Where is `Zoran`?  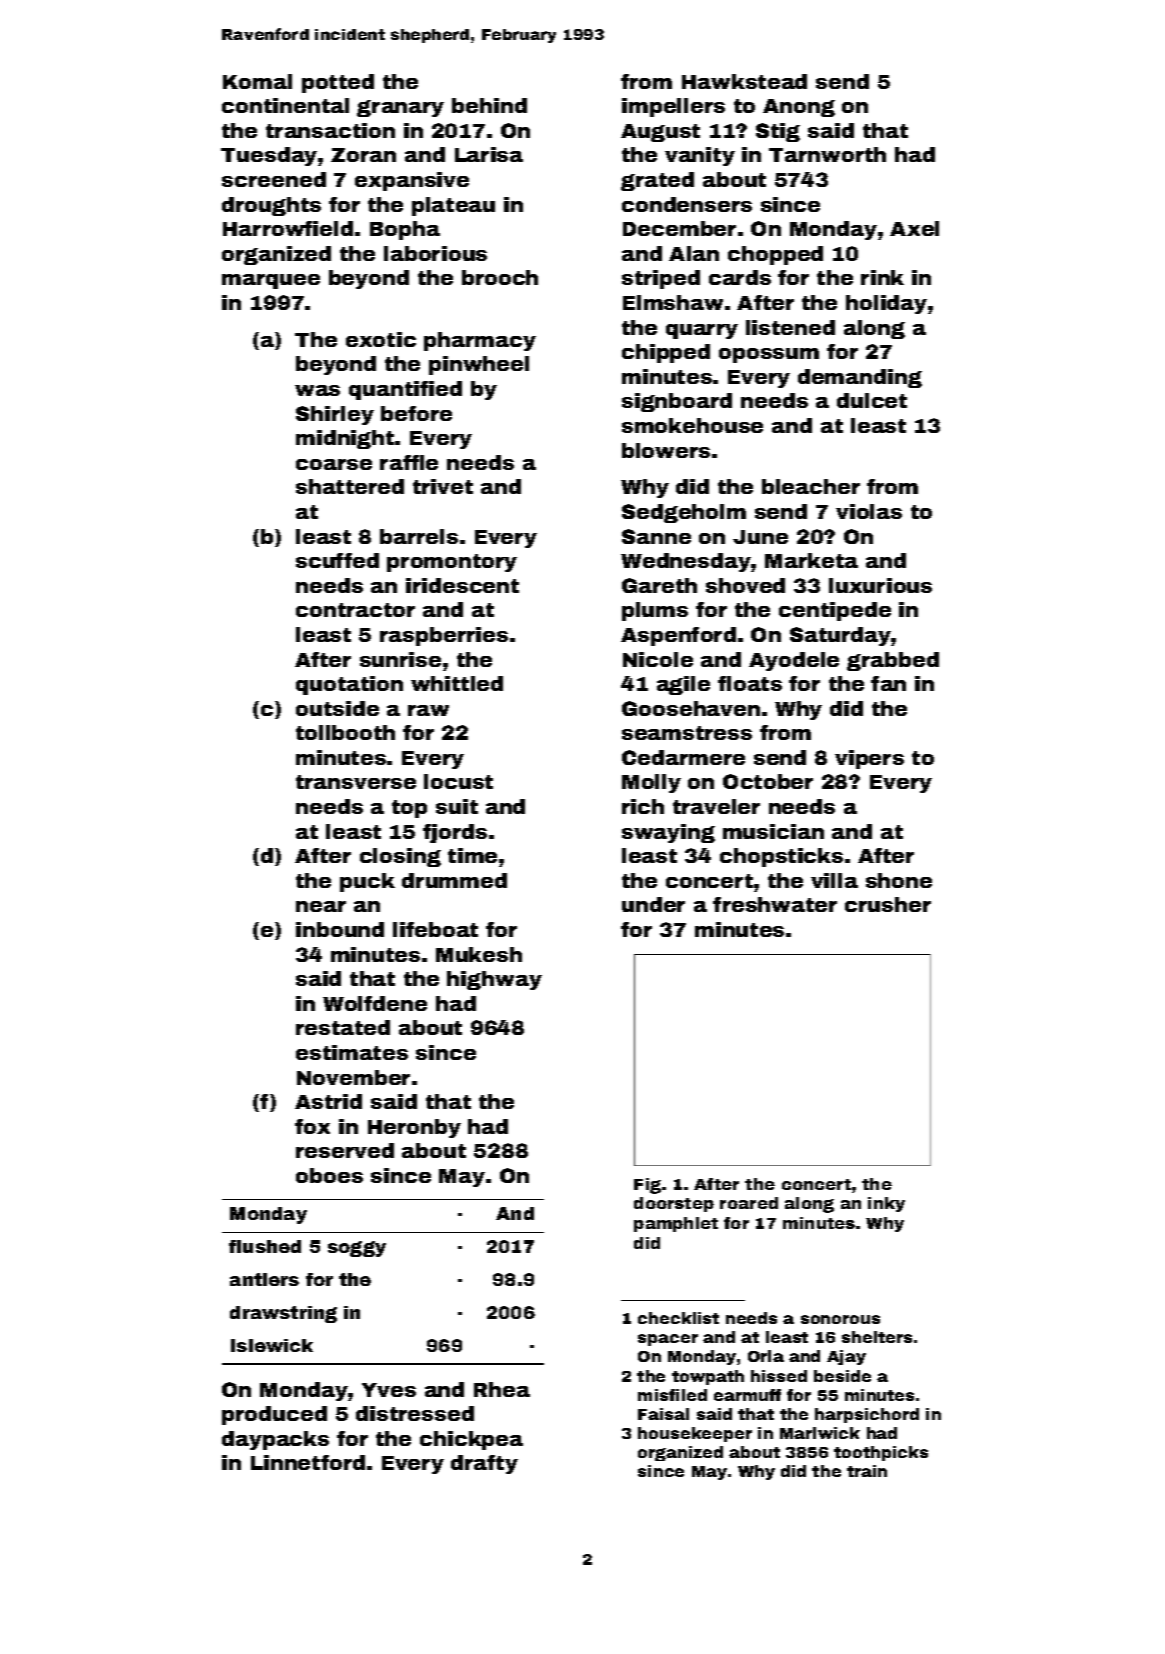 Zoran is located at coordinates (363, 155).
